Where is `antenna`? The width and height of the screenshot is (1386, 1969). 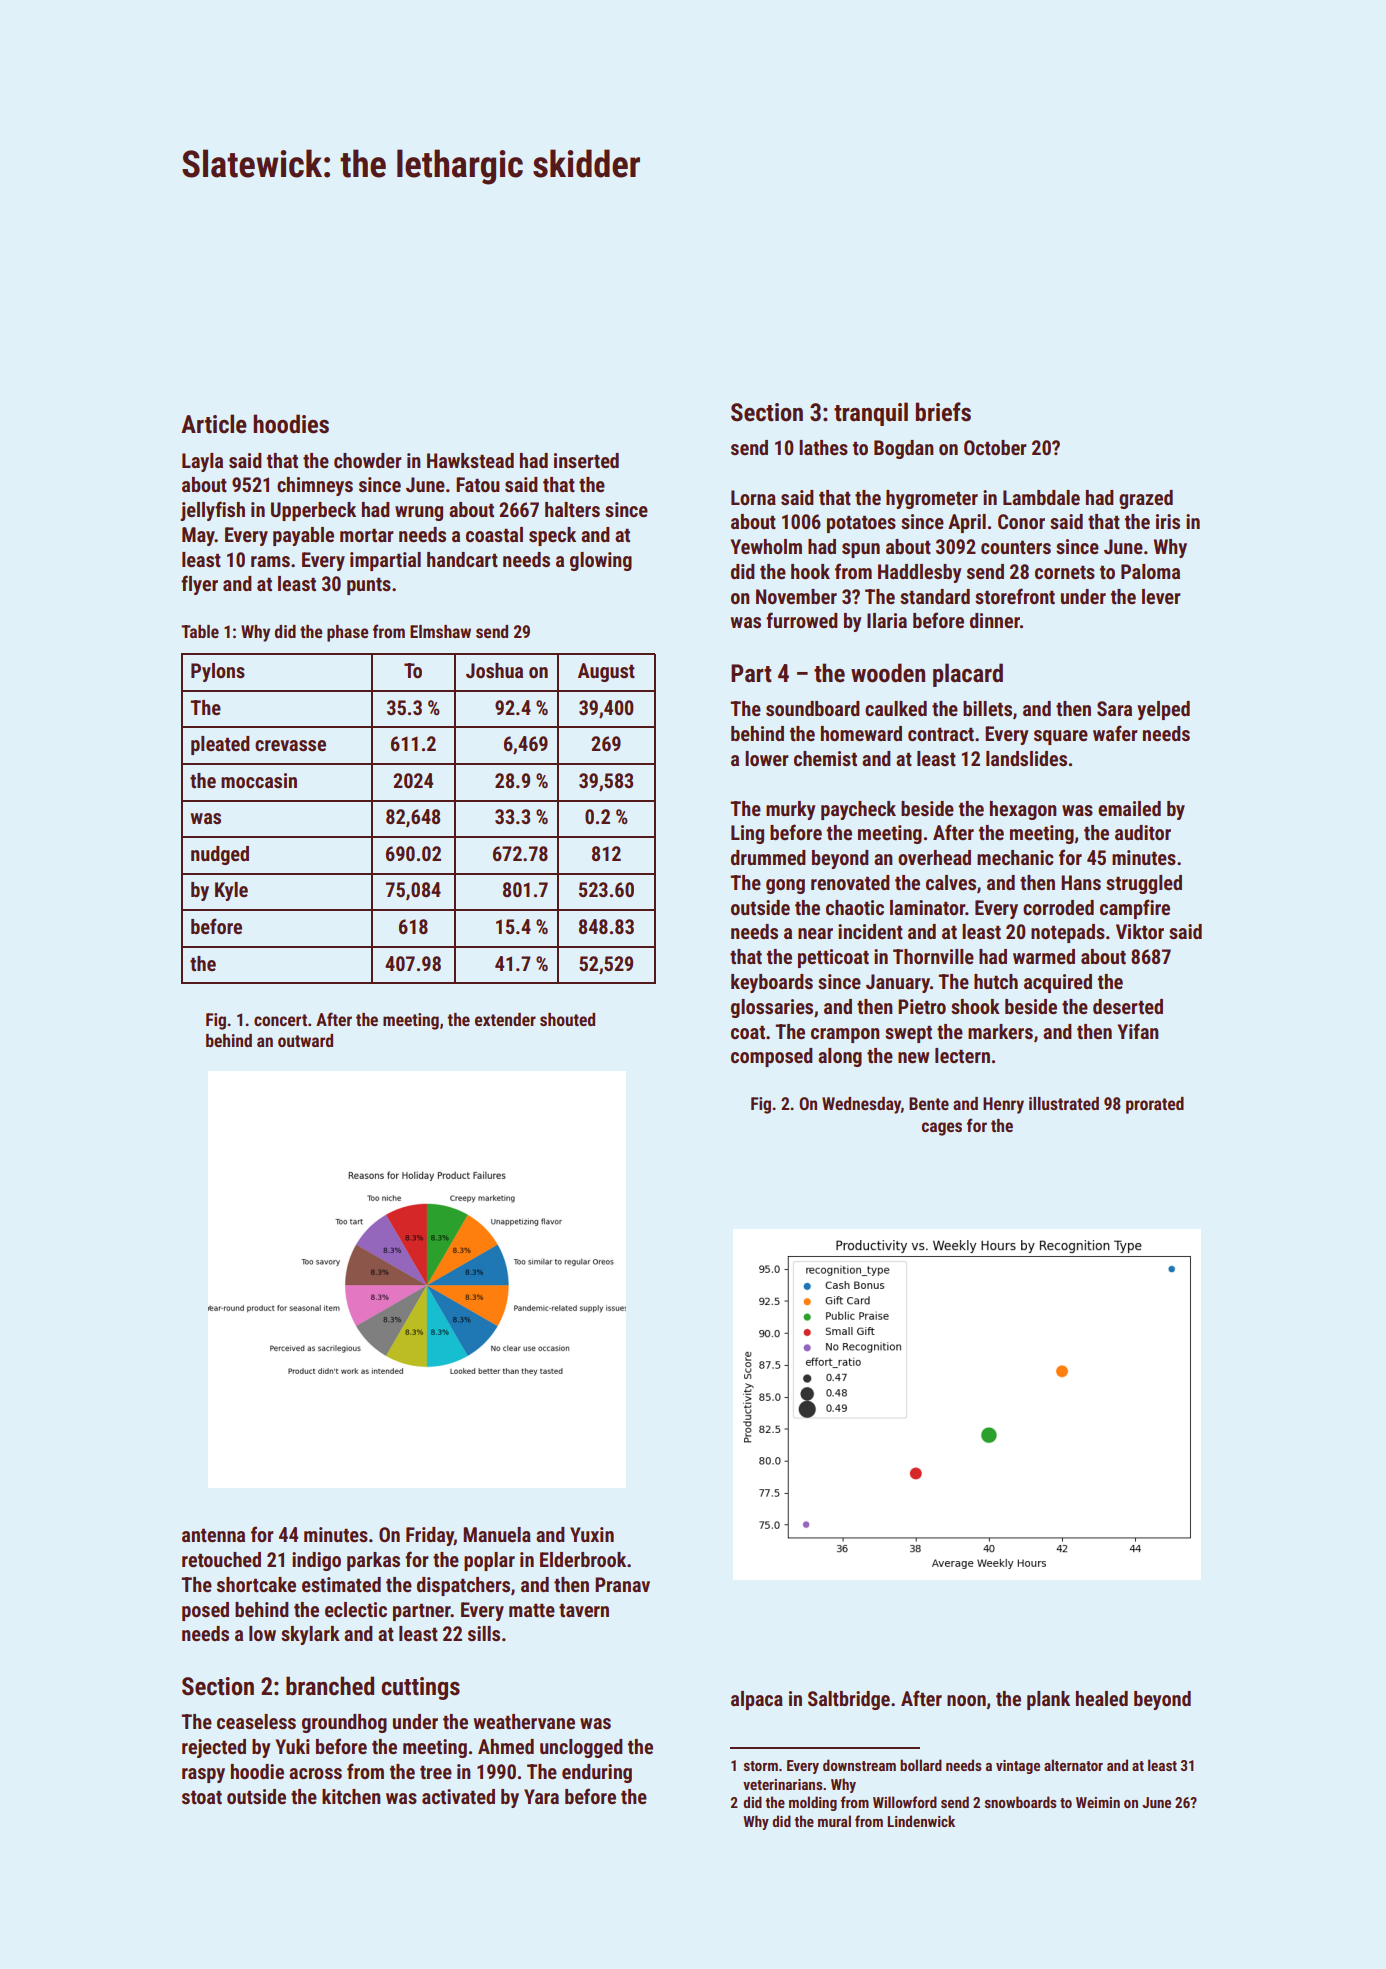 antenna is located at coordinates (213, 1535).
